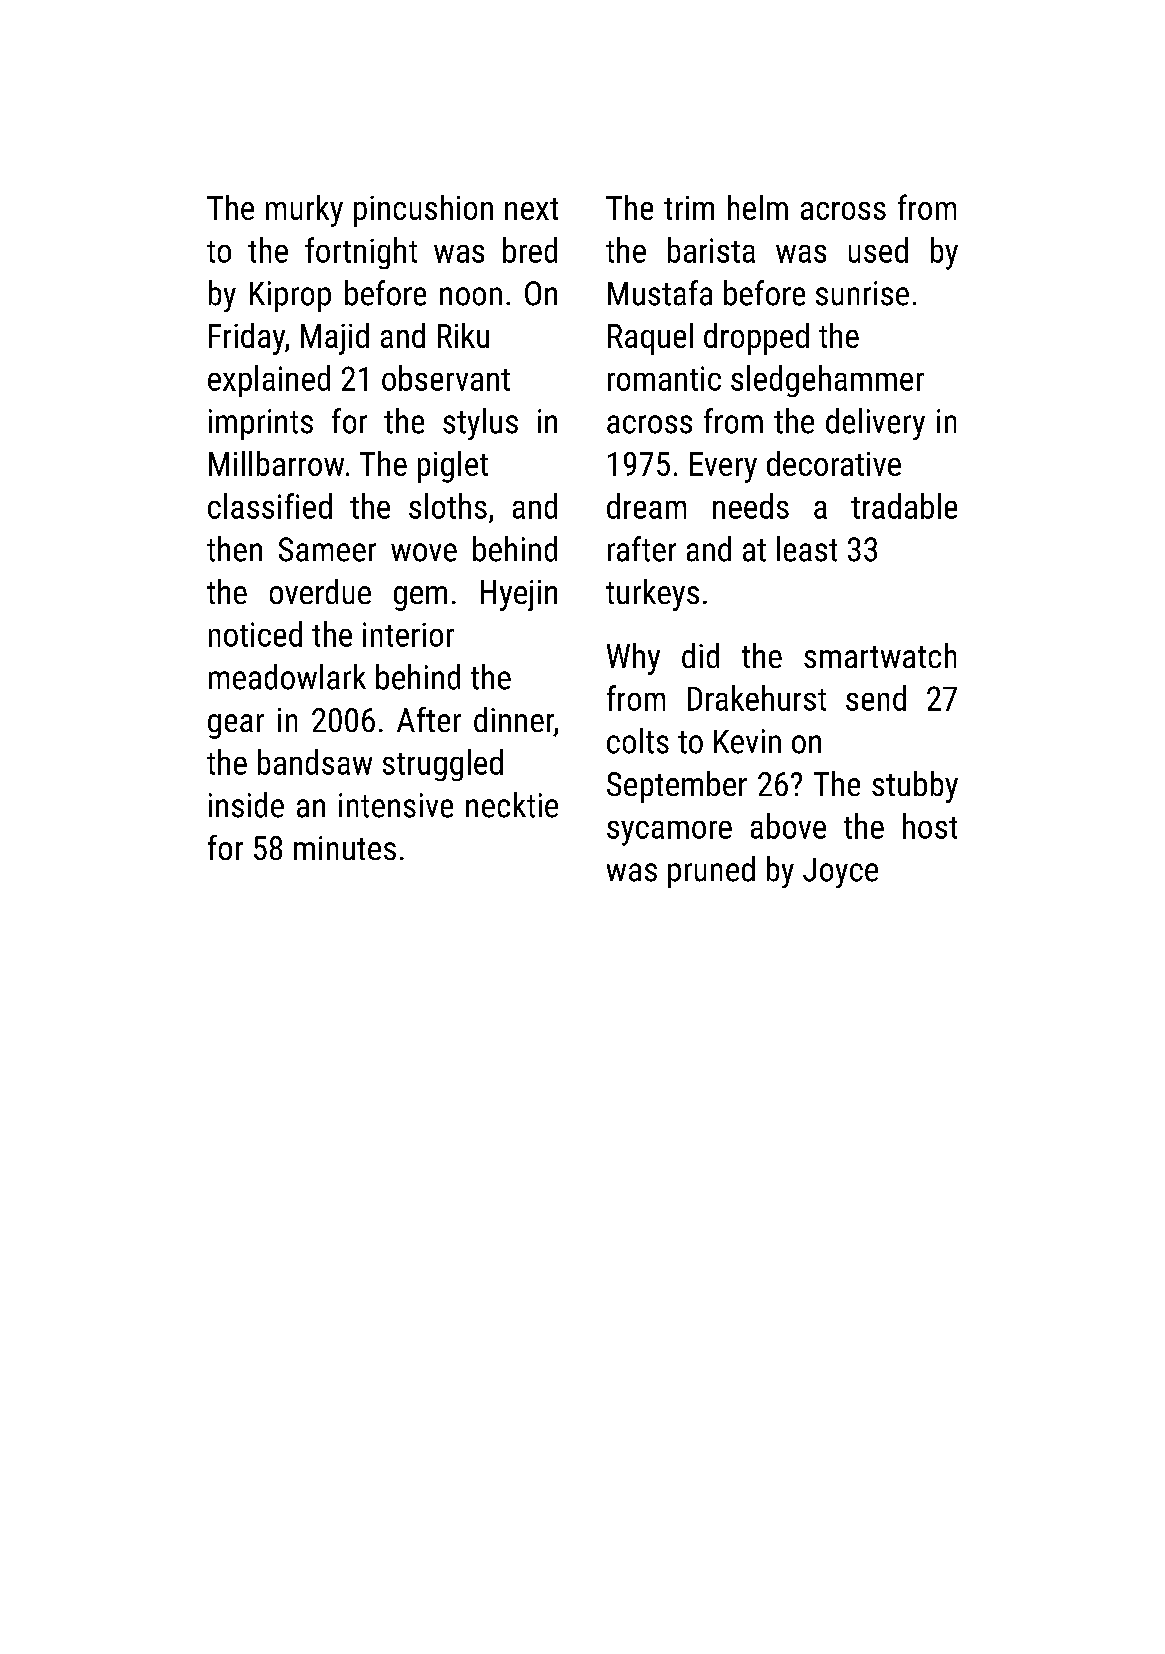 This image has width=1165, height=1654. Describe the element at coordinates (361, 253) in the image. I see `fortnight` at that location.
